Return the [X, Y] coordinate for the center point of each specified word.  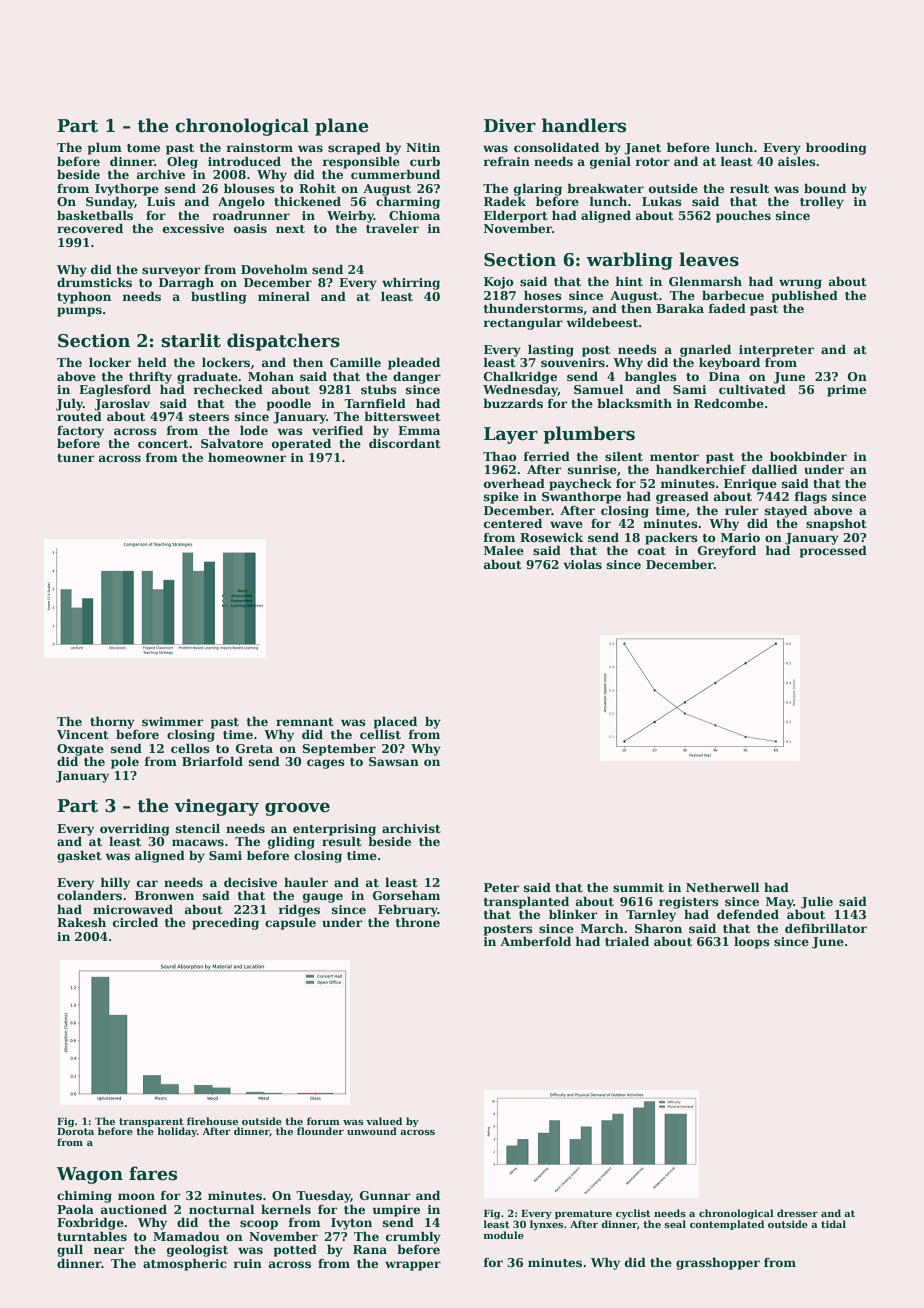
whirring [411, 283]
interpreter [776, 351]
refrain [507, 161]
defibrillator [826, 928]
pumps [79, 312]
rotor [653, 162]
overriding [135, 829]
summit [638, 887]
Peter [501, 887]
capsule [290, 923]
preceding [225, 923]
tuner [75, 458]
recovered [90, 228]
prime [846, 391]
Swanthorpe [581, 497]
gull [70, 1250]
